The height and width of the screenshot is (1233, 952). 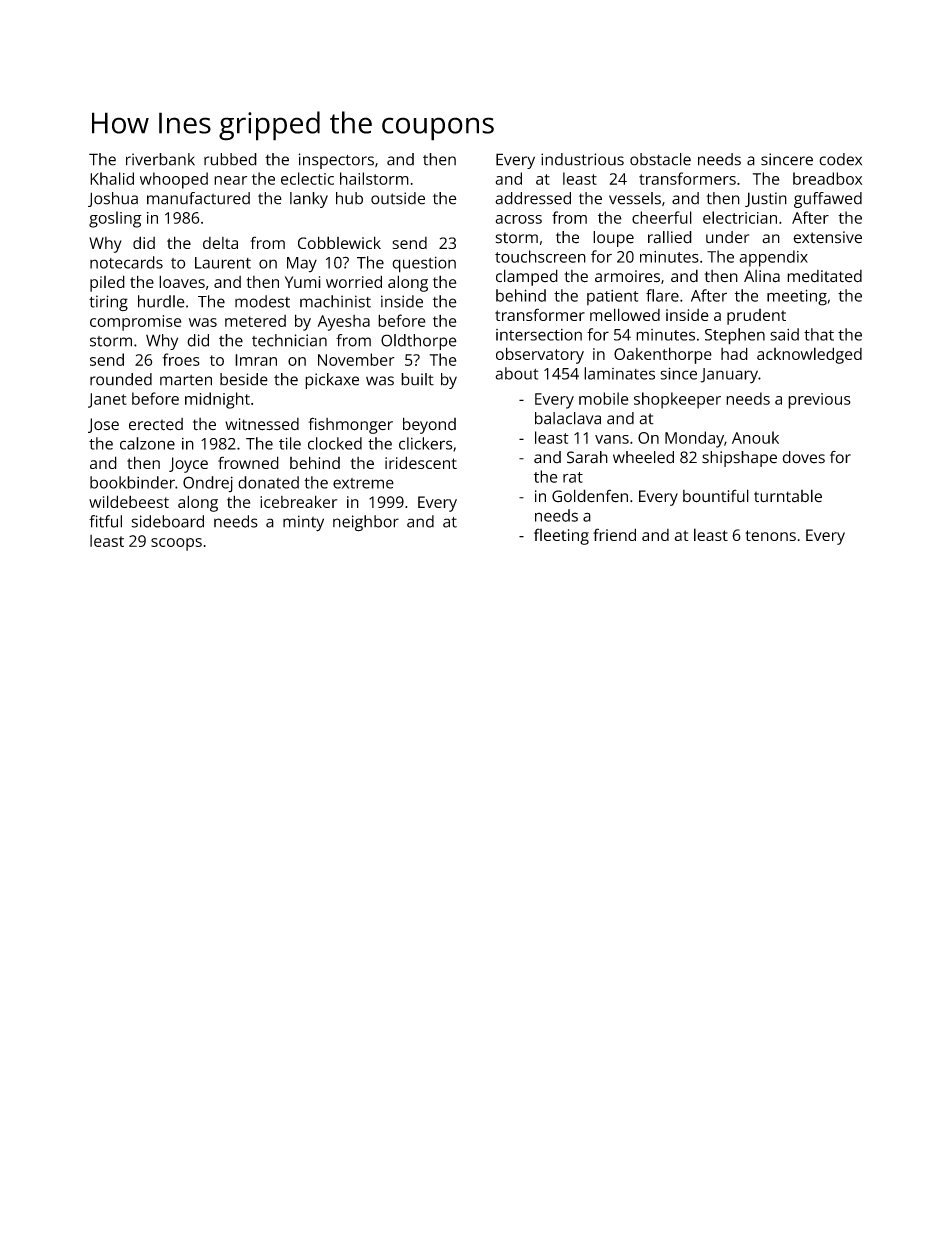 What do you see at coordinates (161, 301) in the screenshot?
I see `hurdle` at bounding box center [161, 301].
